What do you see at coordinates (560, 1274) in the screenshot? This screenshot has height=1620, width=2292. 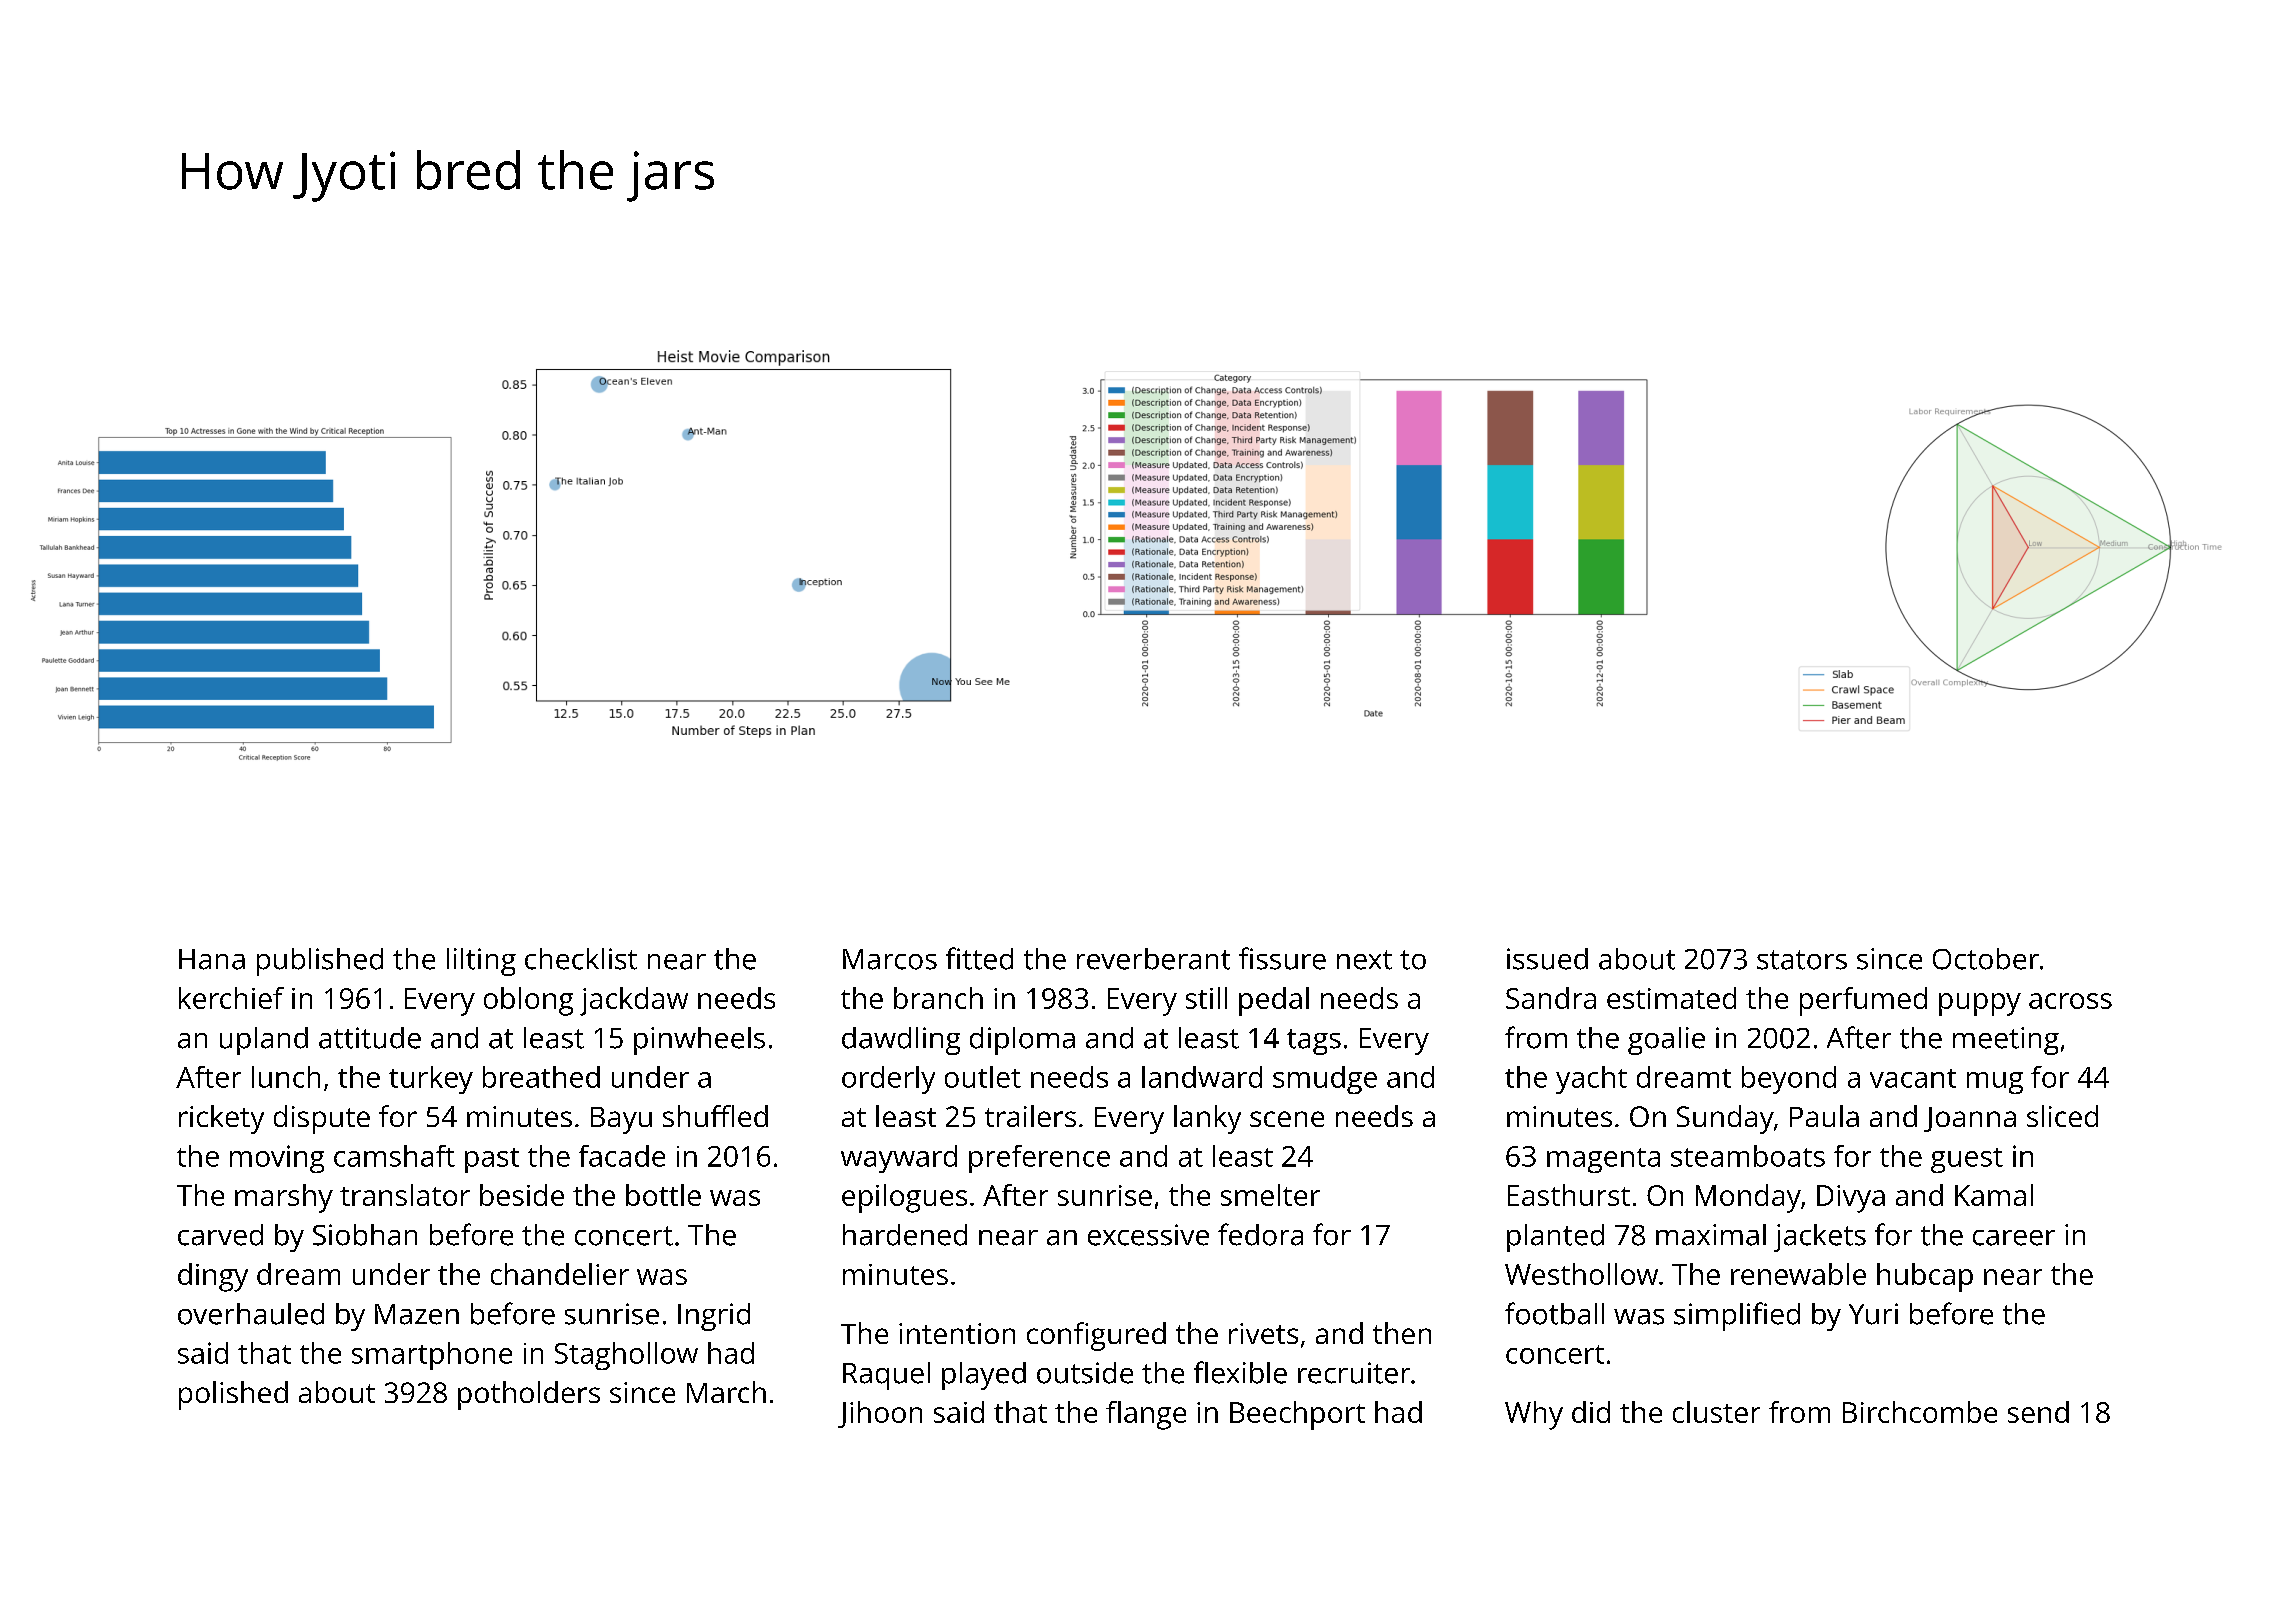 I see `chandelier` at bounding box center [560, 1274].
